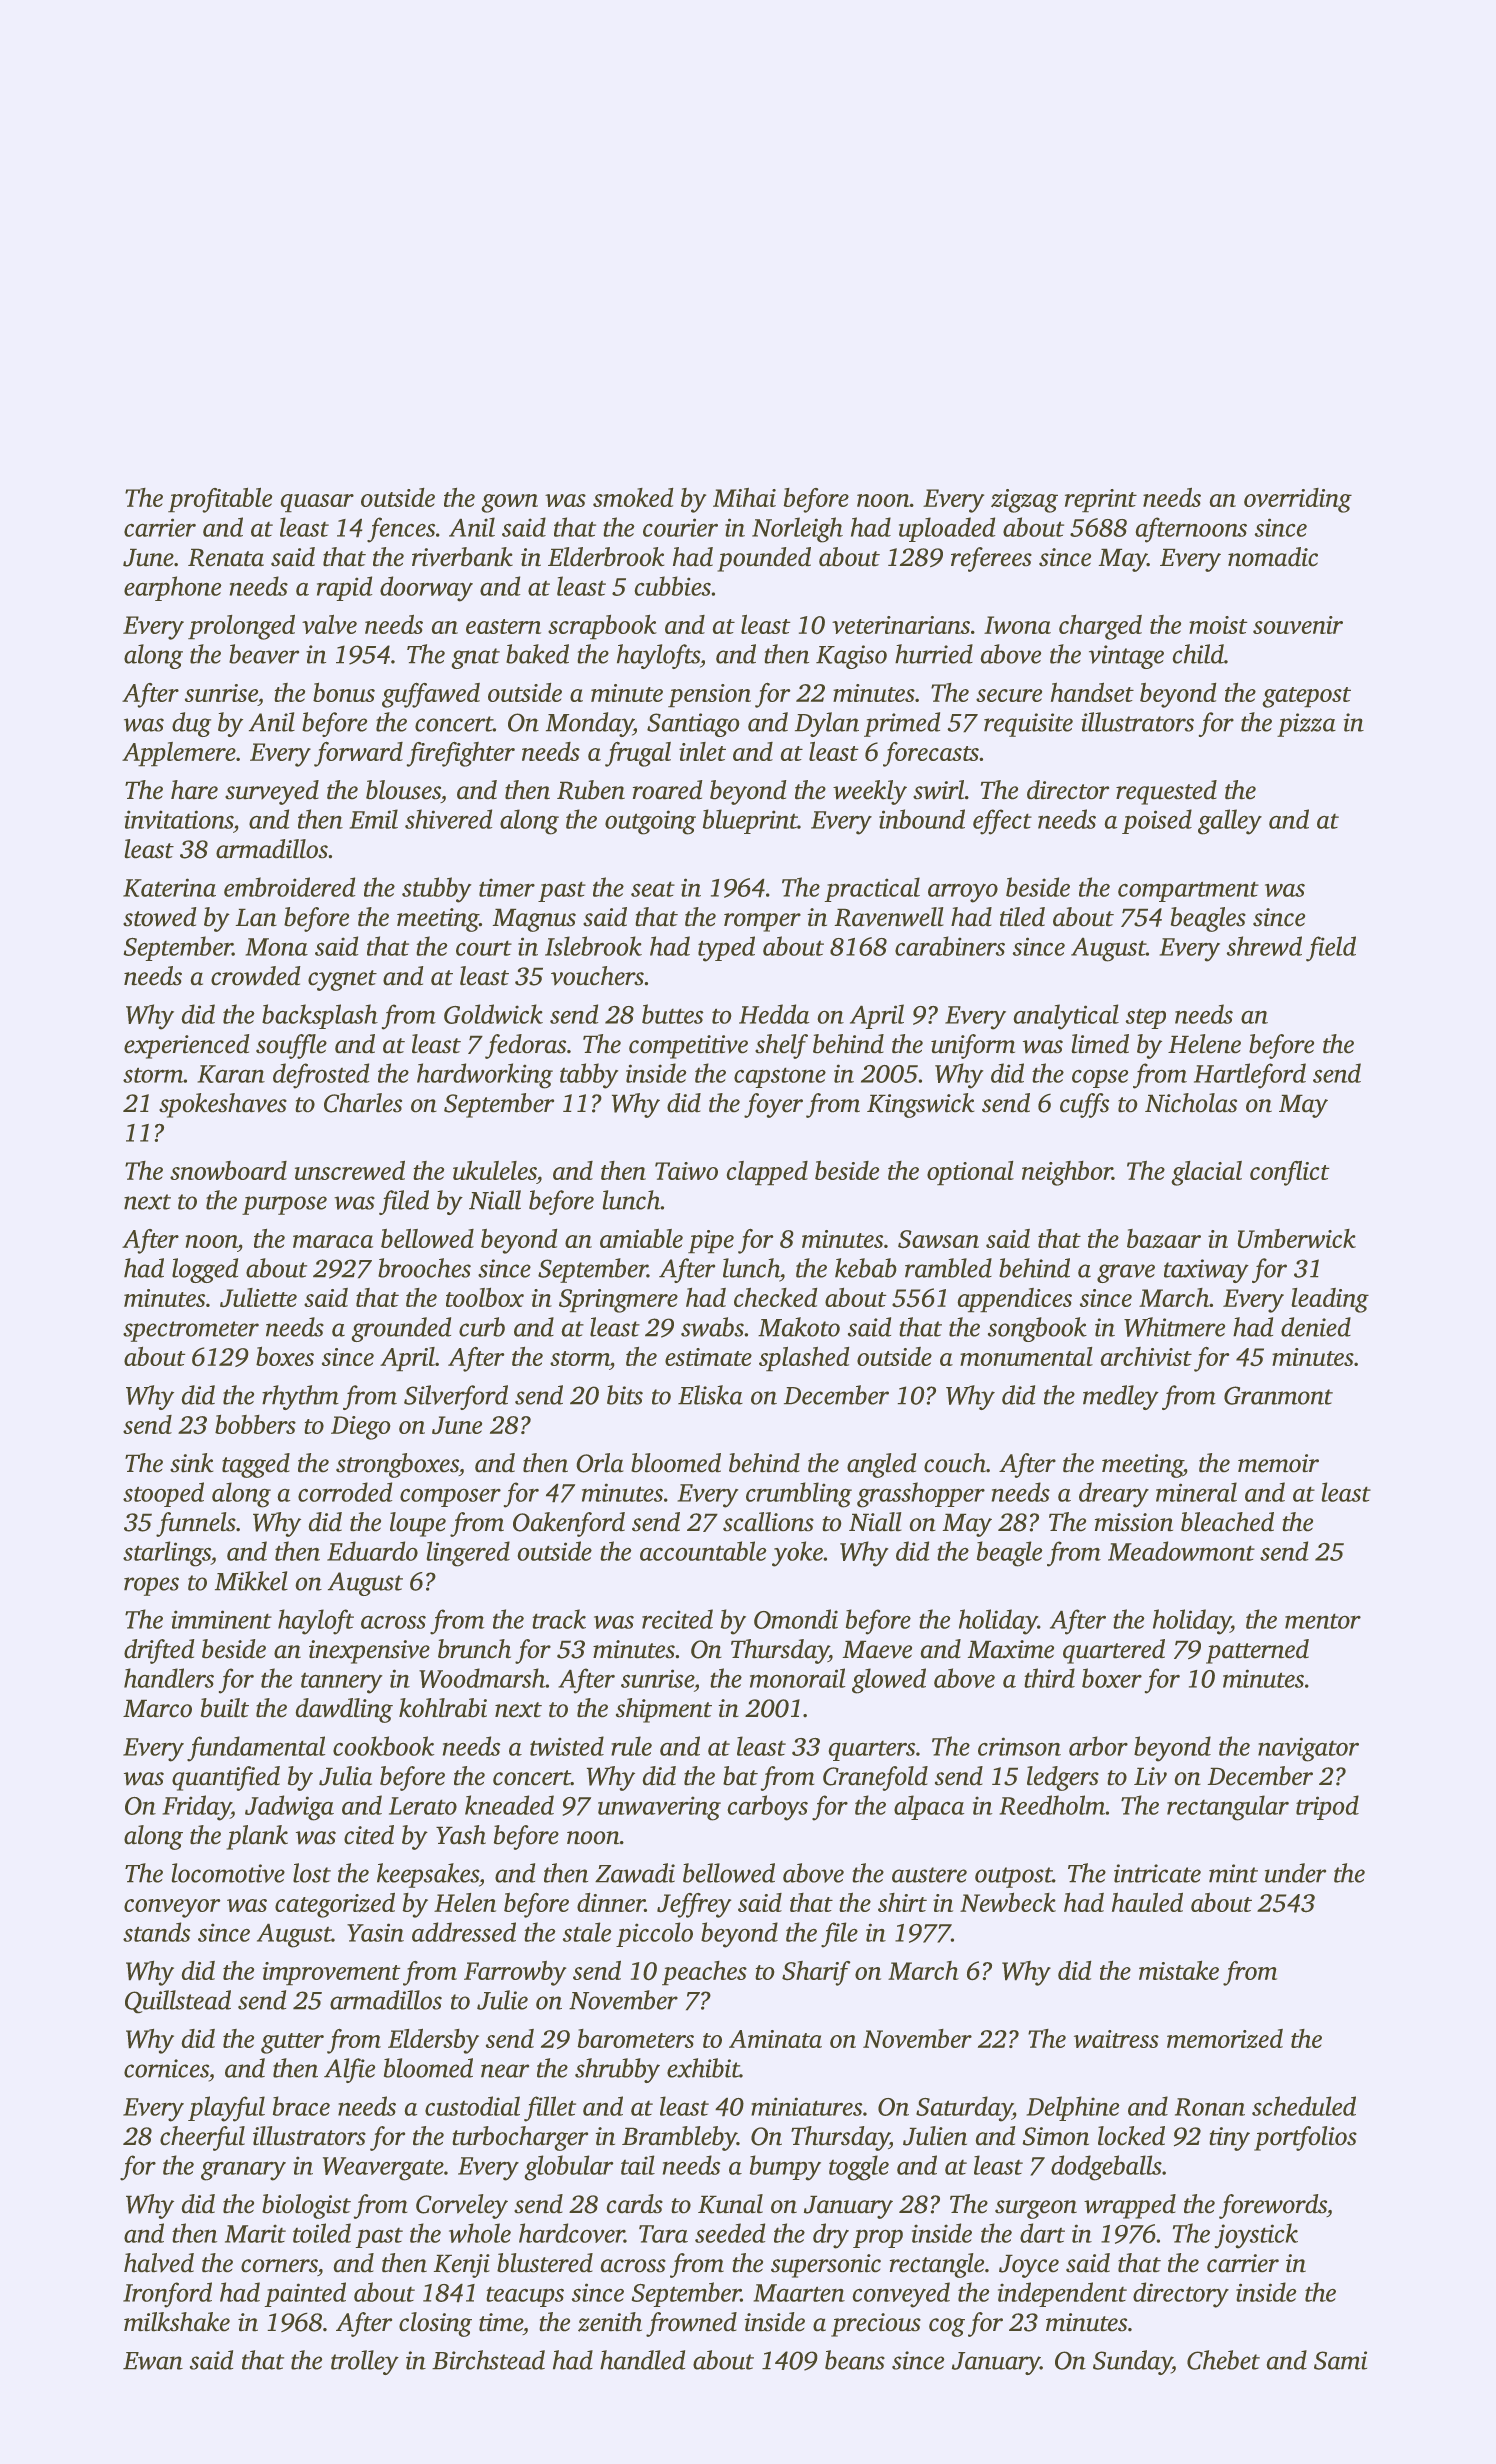 This screenshot has width=1496, height=2464. What do you see at coordinates (711, 1242) in the screenshot?
I see `pipe` at bounding box center [711, 1242].
